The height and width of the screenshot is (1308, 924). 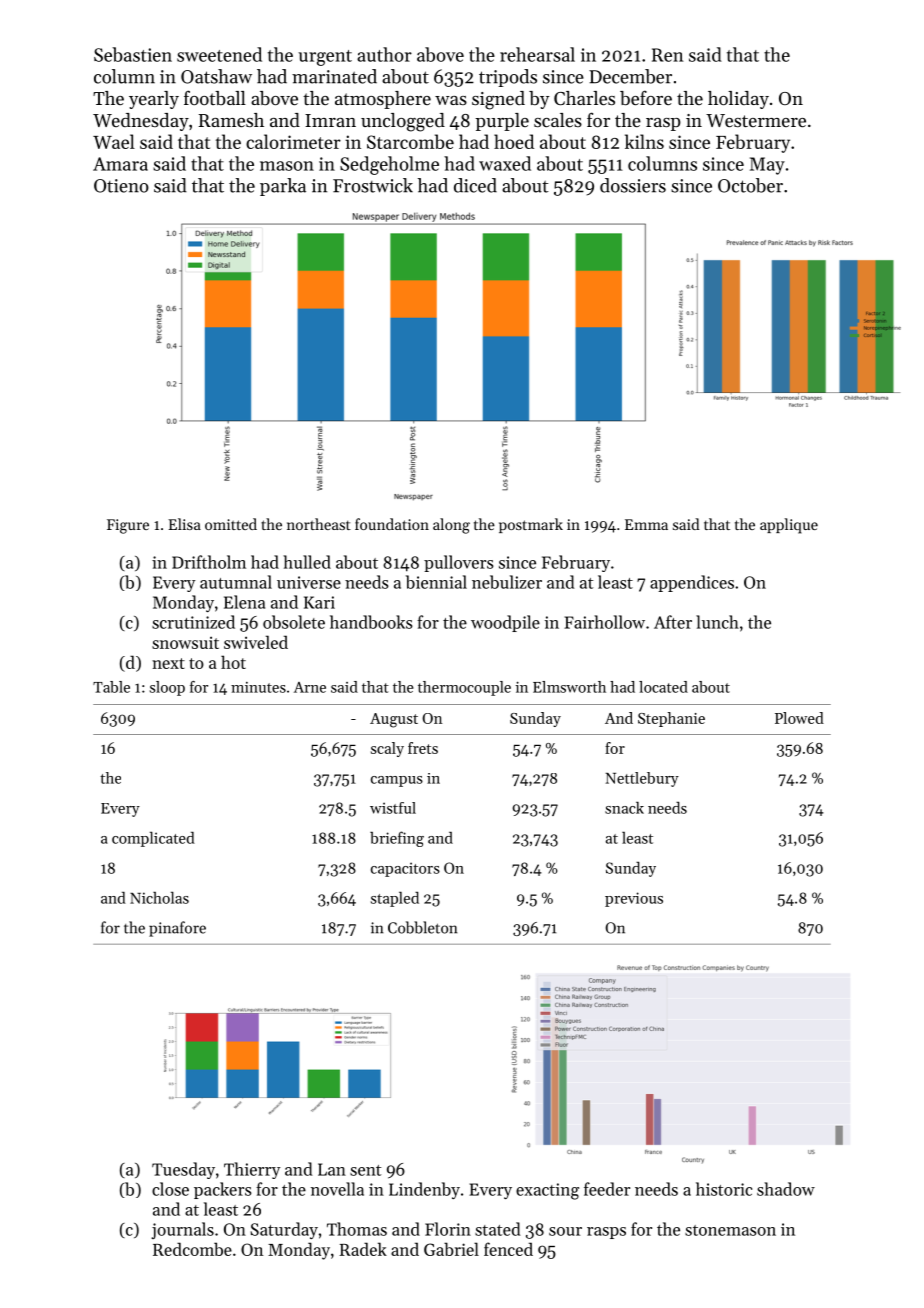 I want to click on sweetened, so click(x=219, y=54).
